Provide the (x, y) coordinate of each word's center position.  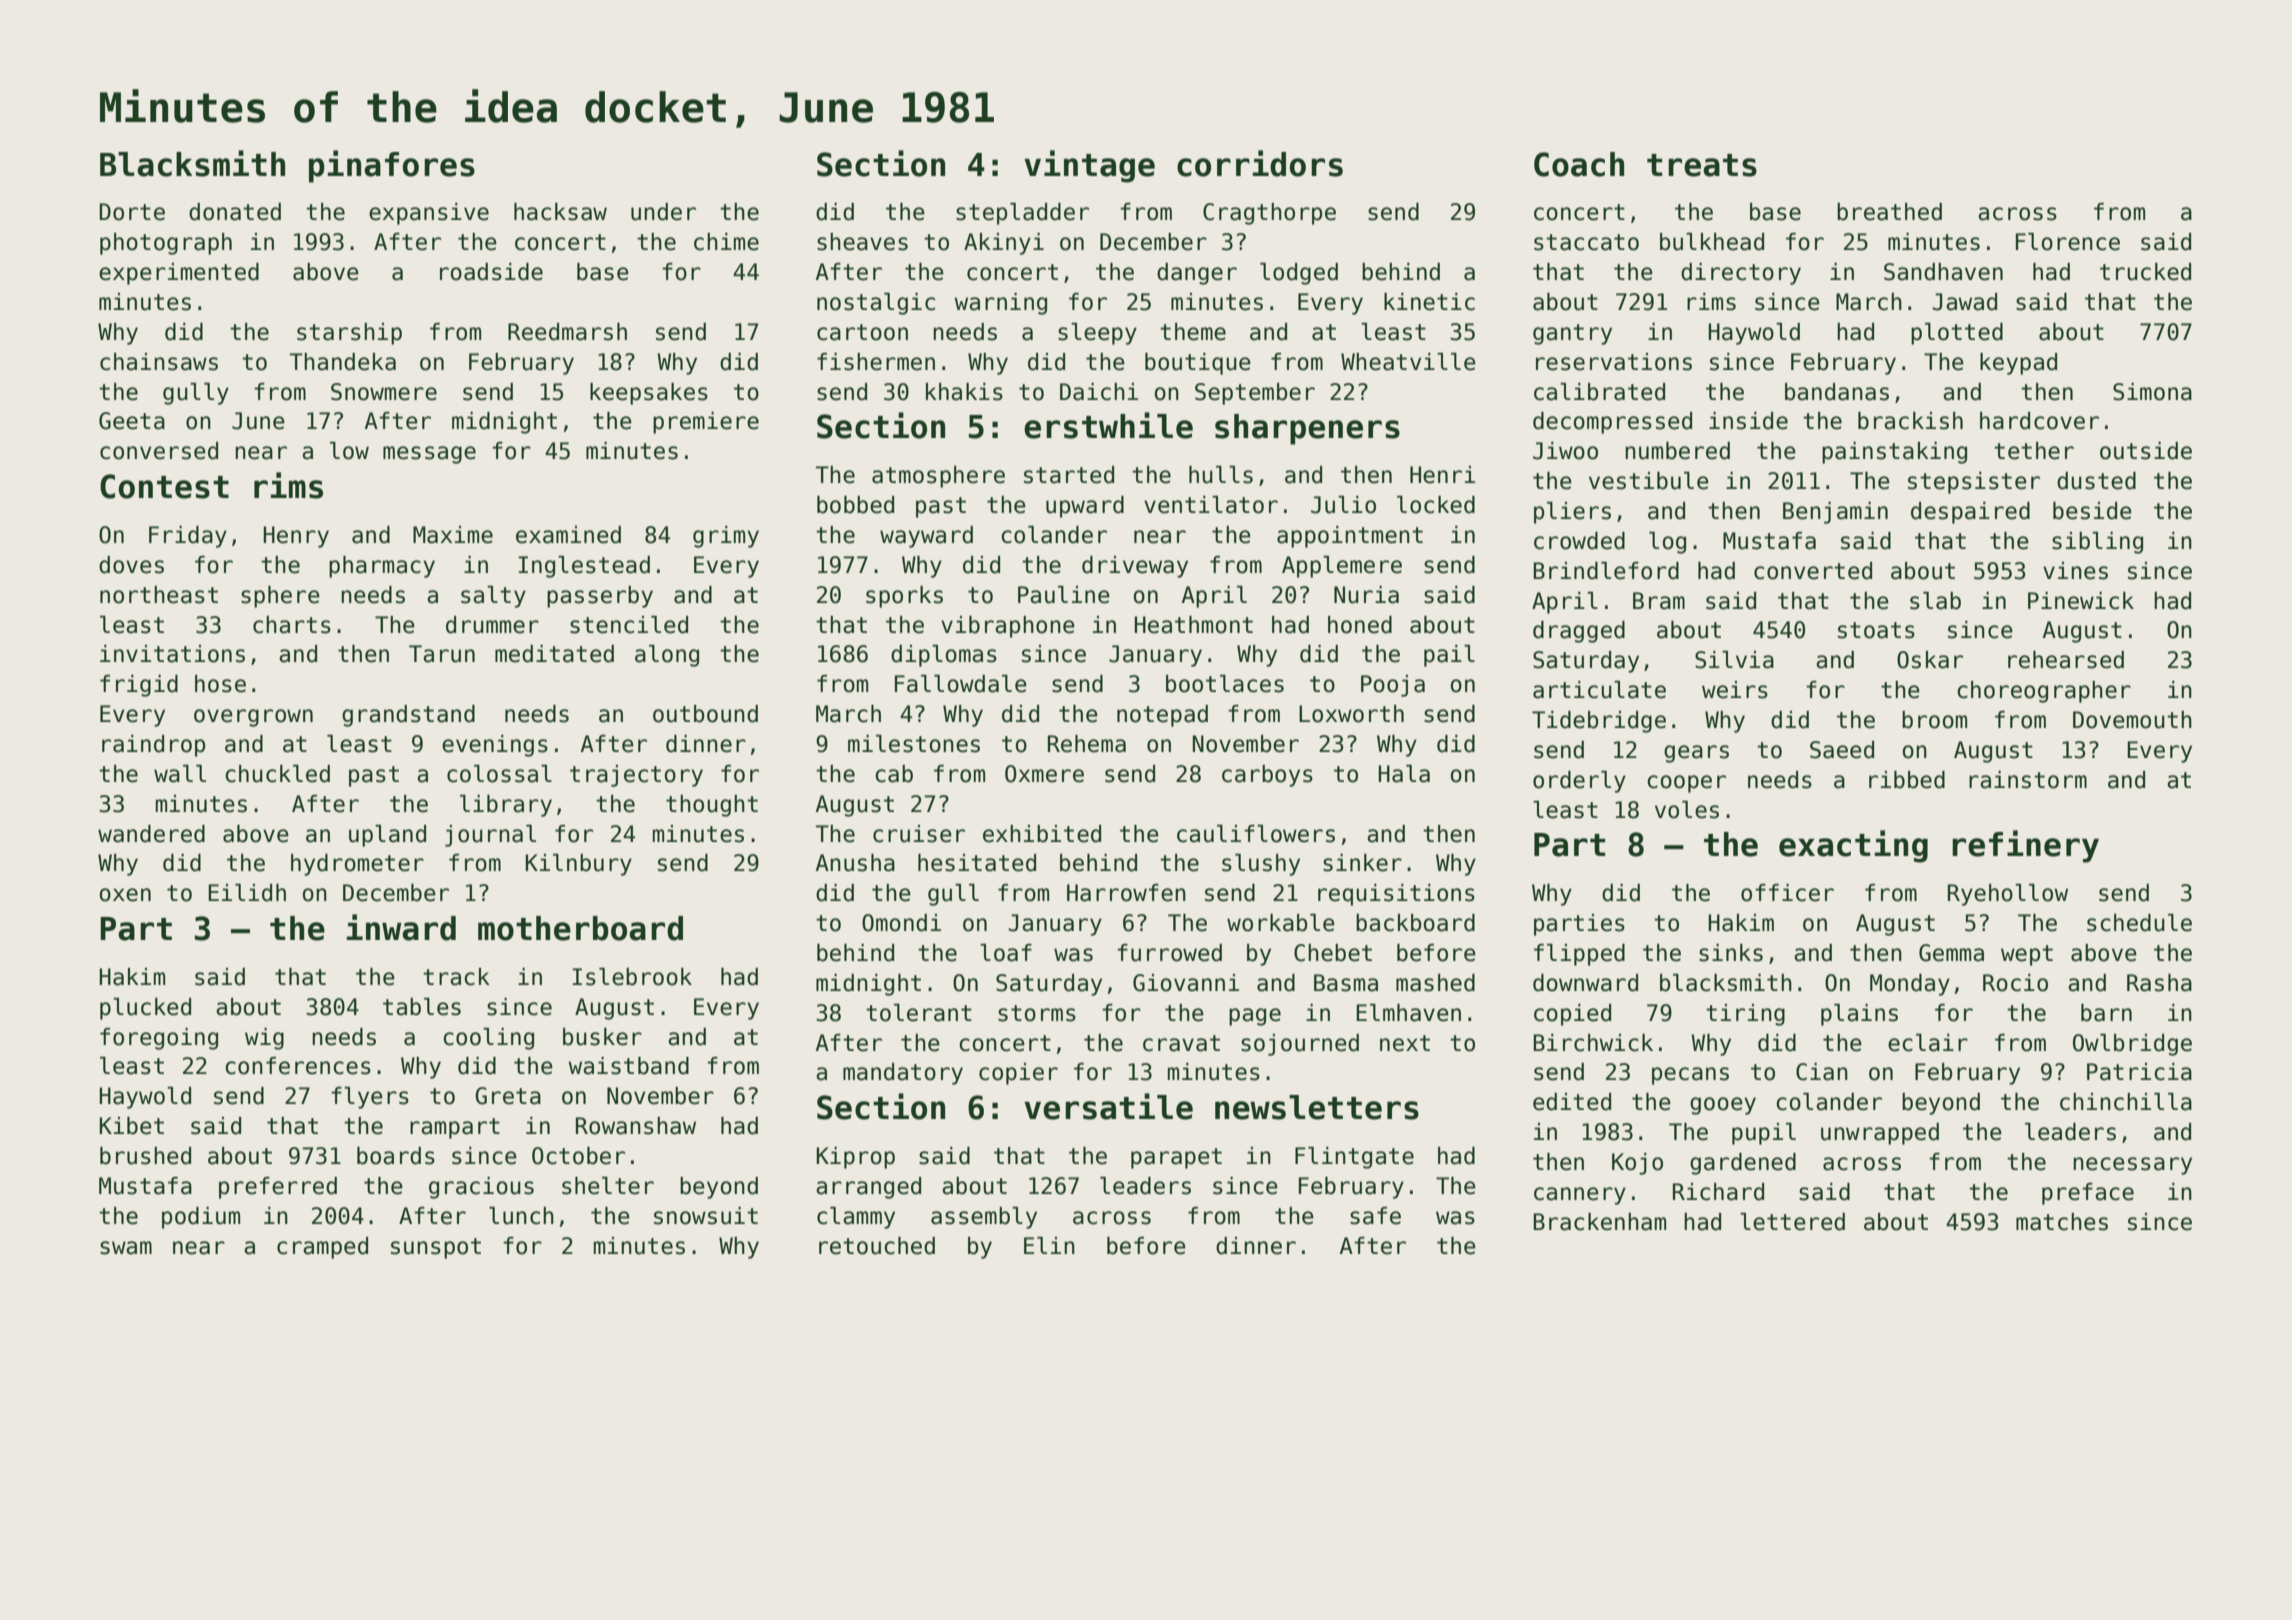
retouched (877, 1246)
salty (493, 597)
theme (1193, 332)
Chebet (1333, 953)
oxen (125, 895)
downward (1585, 983)
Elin (1049, 1245)
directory (1741, 274)
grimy (726, 537)
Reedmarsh (567, 332)
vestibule (1649, 481)
